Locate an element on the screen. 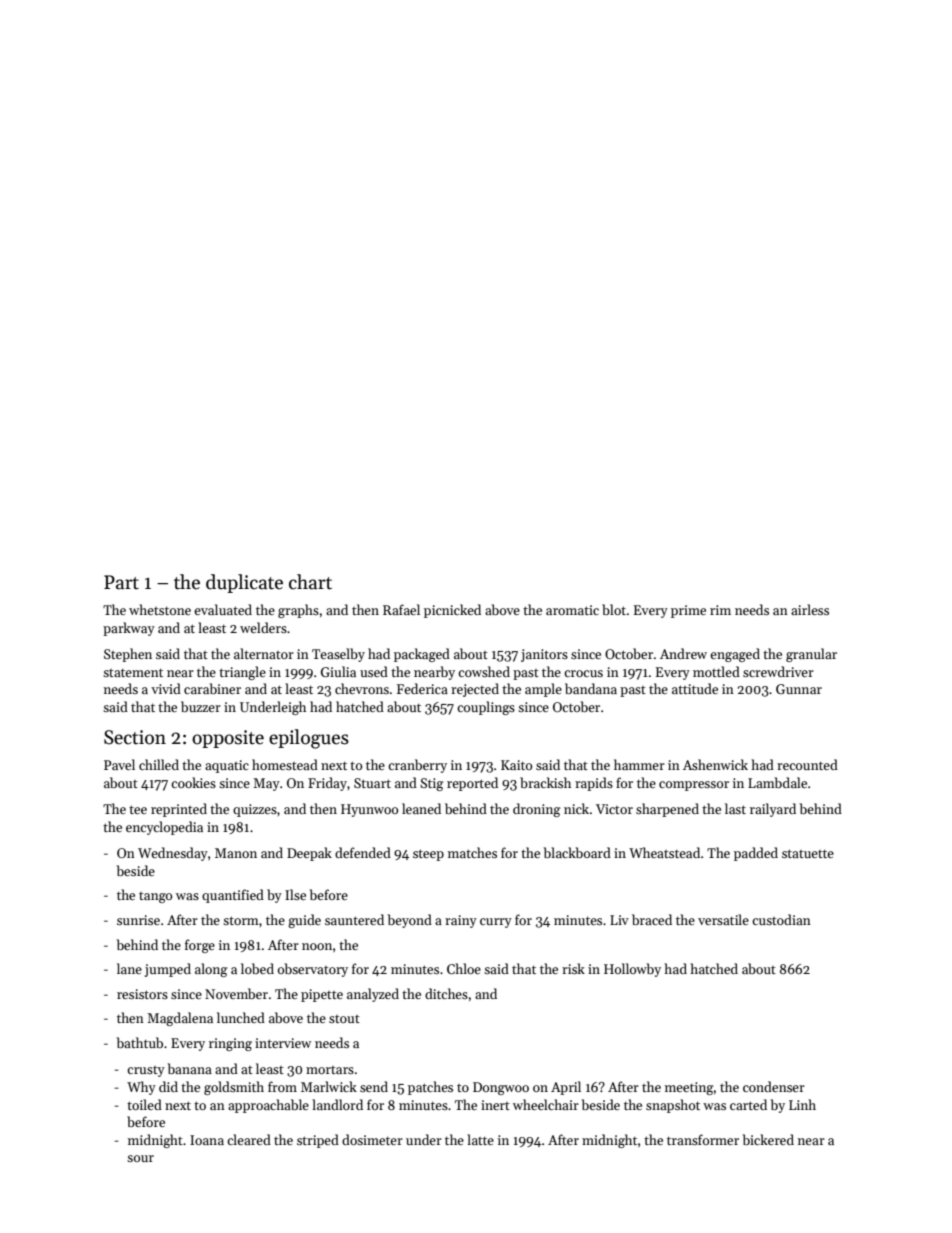 This screenshot has width=952, height=1233. goldsmith is located at coordinates (234, 1088).
